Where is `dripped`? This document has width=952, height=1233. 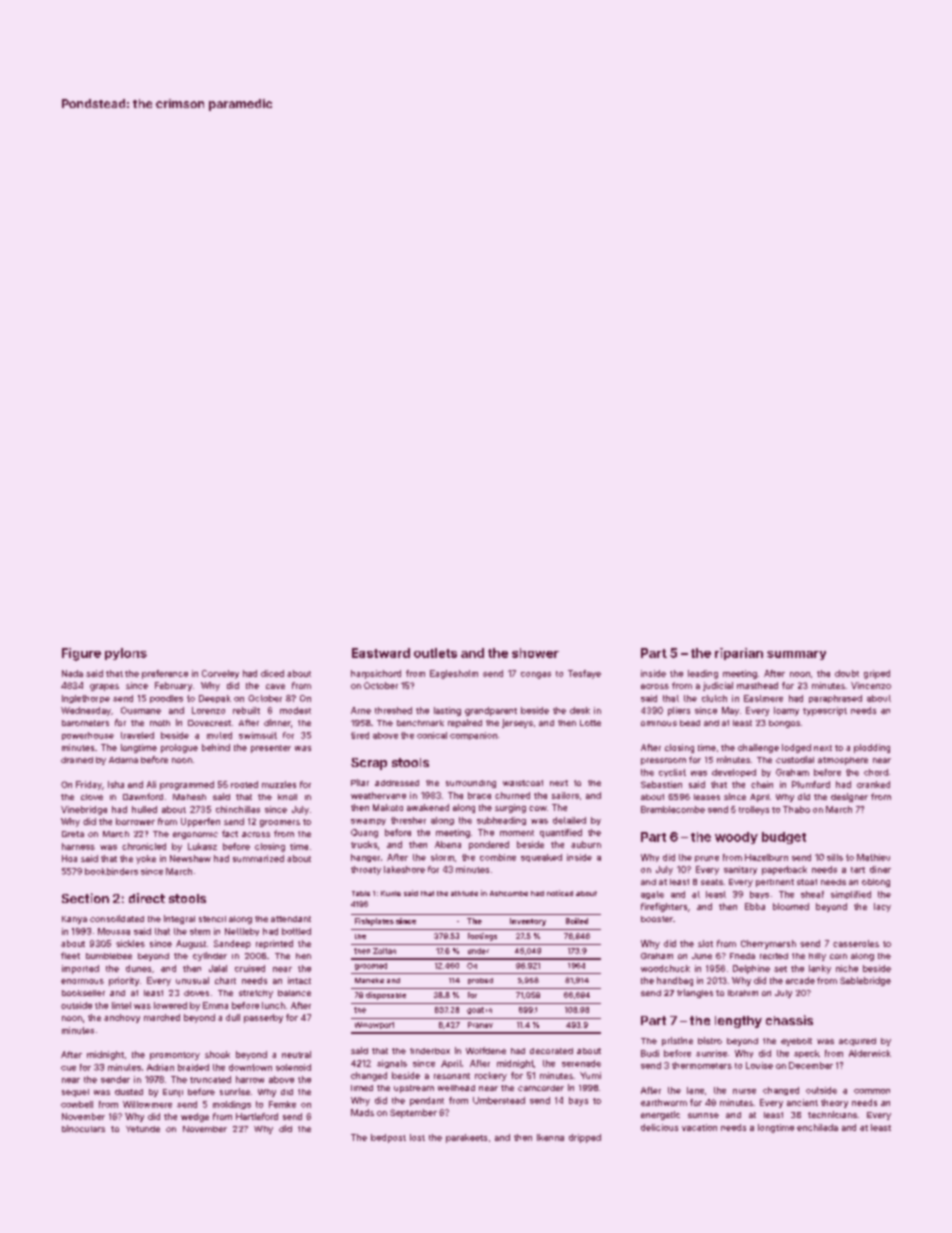 dripped is located at coordinates (585, 1138).
